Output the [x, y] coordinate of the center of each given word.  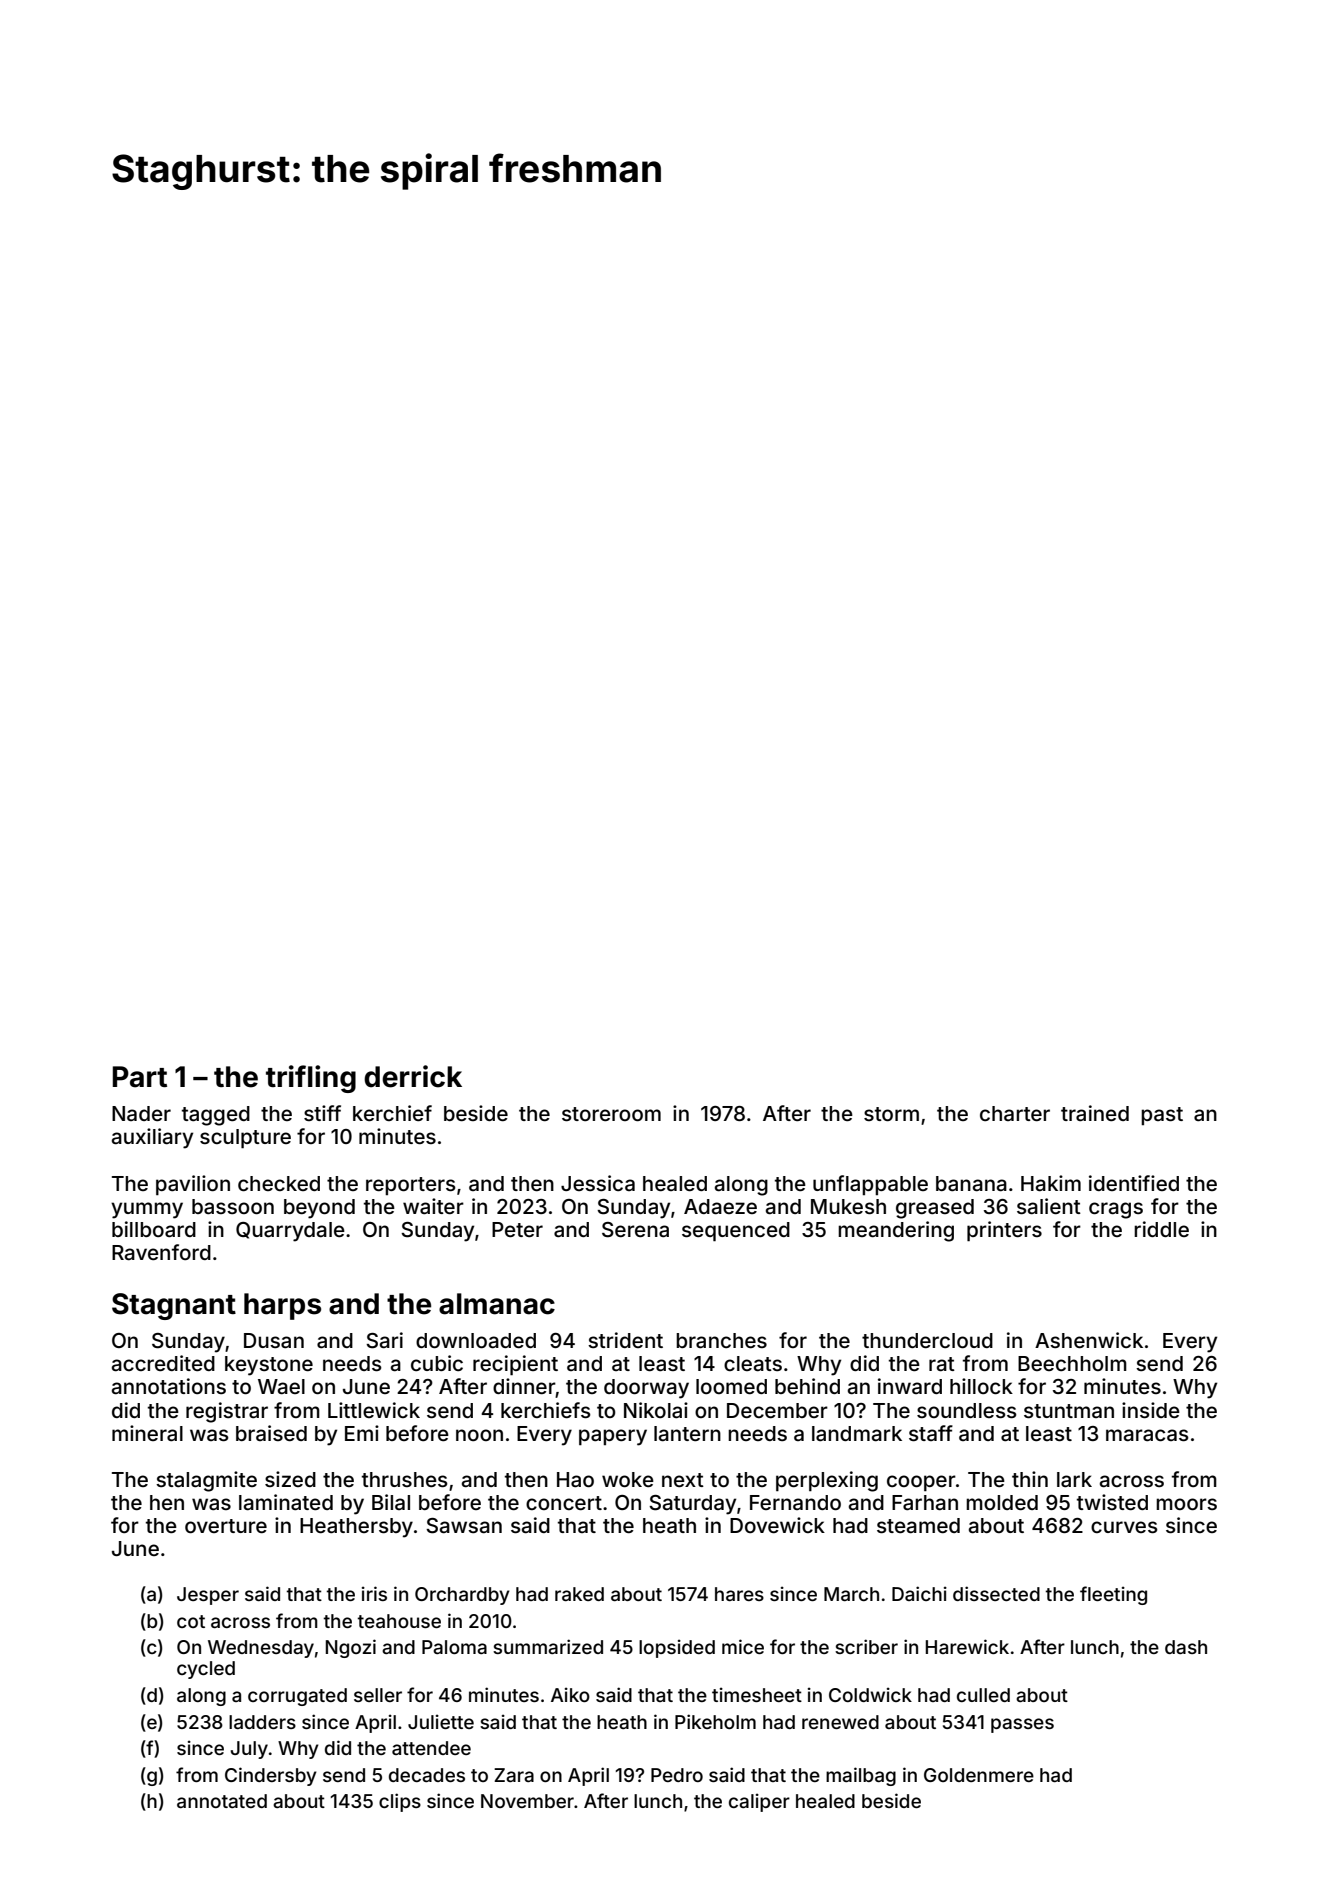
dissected [996, 1593]
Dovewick [777, 1525]
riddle [1161, 1229]
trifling [311, 1079]
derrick [413, 1076]
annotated [222, 1801]
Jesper [208, 1596]
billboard [154, 1229]
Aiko [570, 1694]
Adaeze [720, 1206]
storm [891, 1114]
